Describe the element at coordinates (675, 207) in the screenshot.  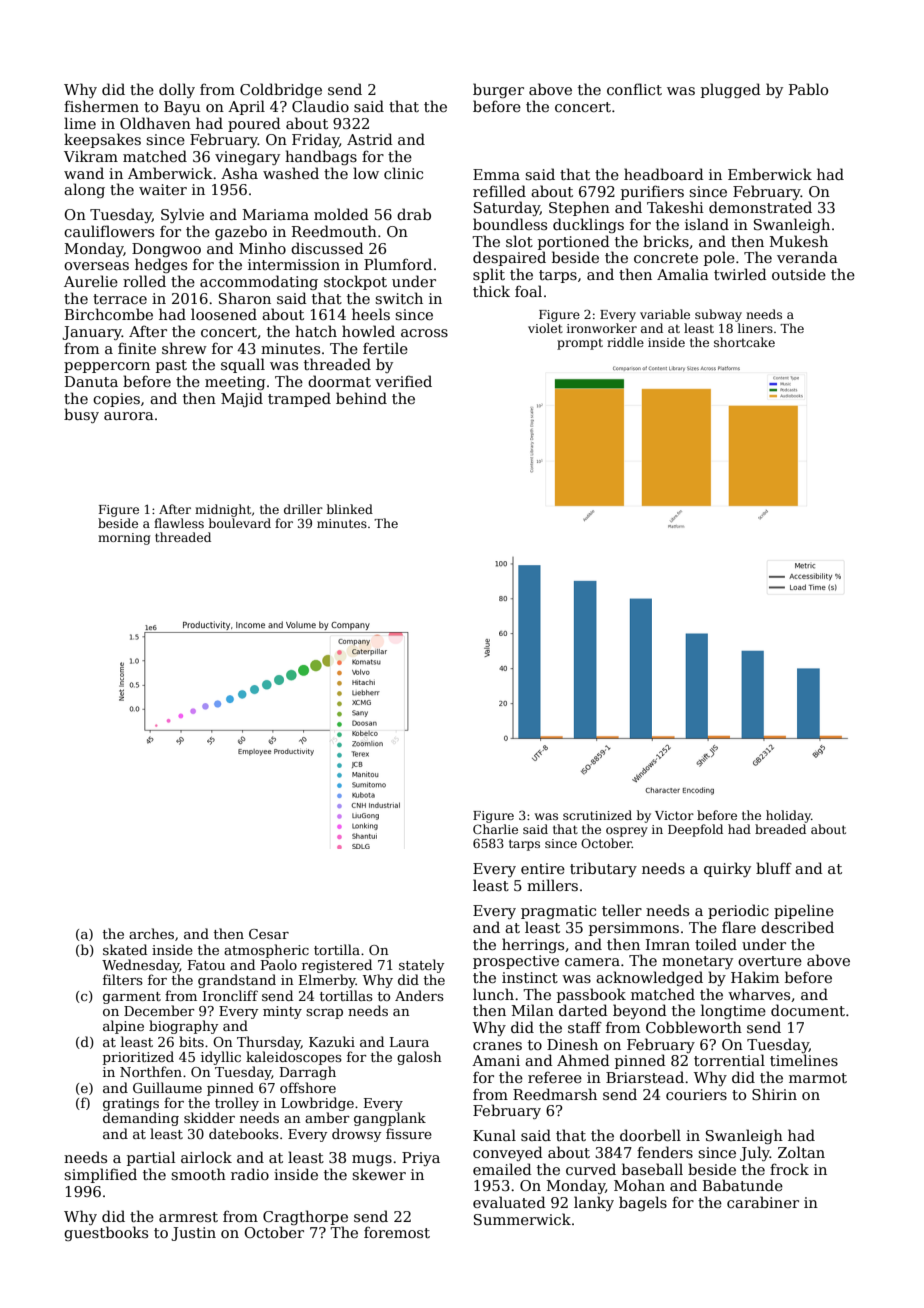
I see `Takeshi` at that location.
